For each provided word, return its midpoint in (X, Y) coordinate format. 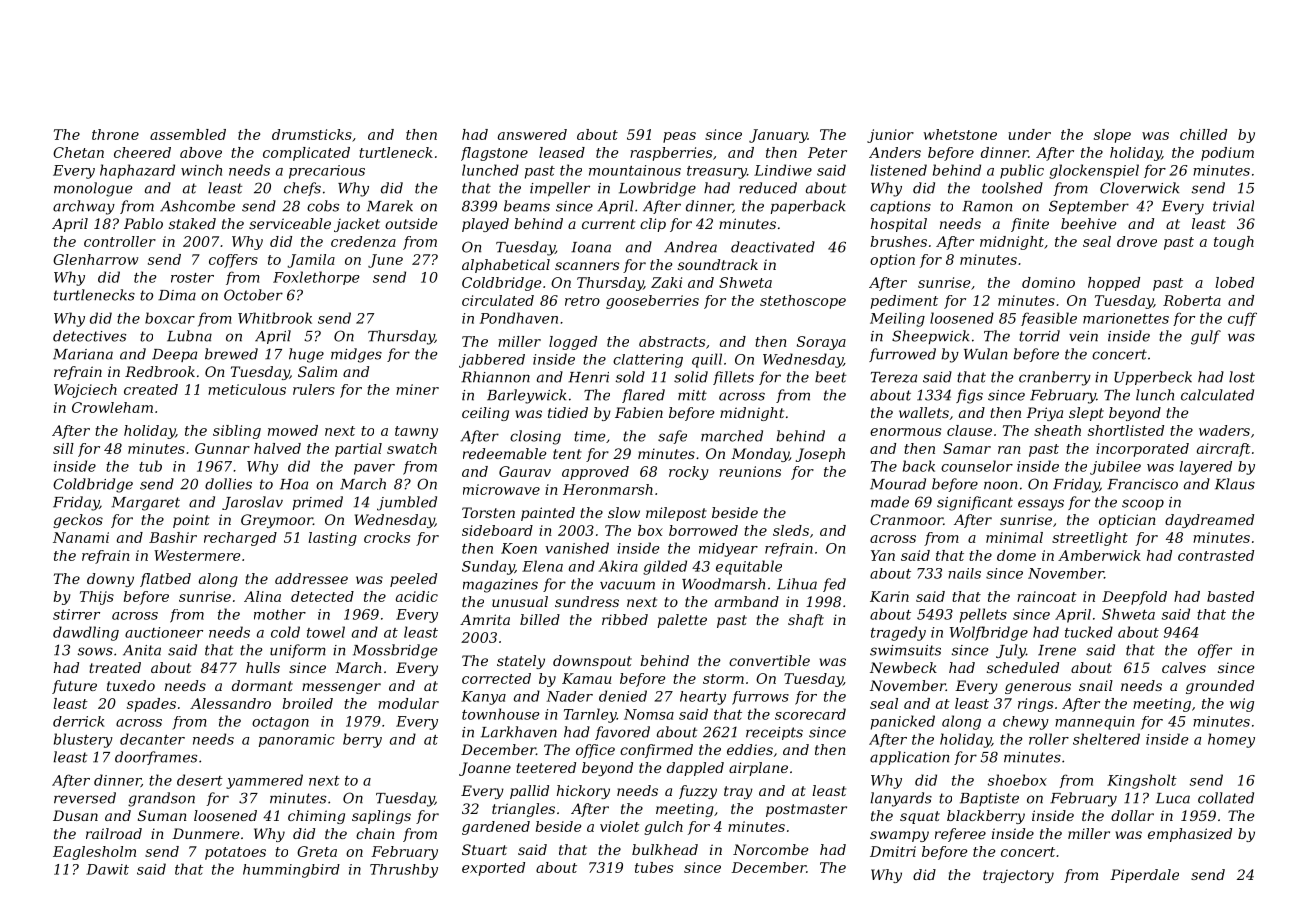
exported (493, 869)
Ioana (591, 247)
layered (1206, 468)
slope (1112, 136)
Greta (317, 851)
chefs (302, 189)
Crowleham (112, 407)
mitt (692, 395)
